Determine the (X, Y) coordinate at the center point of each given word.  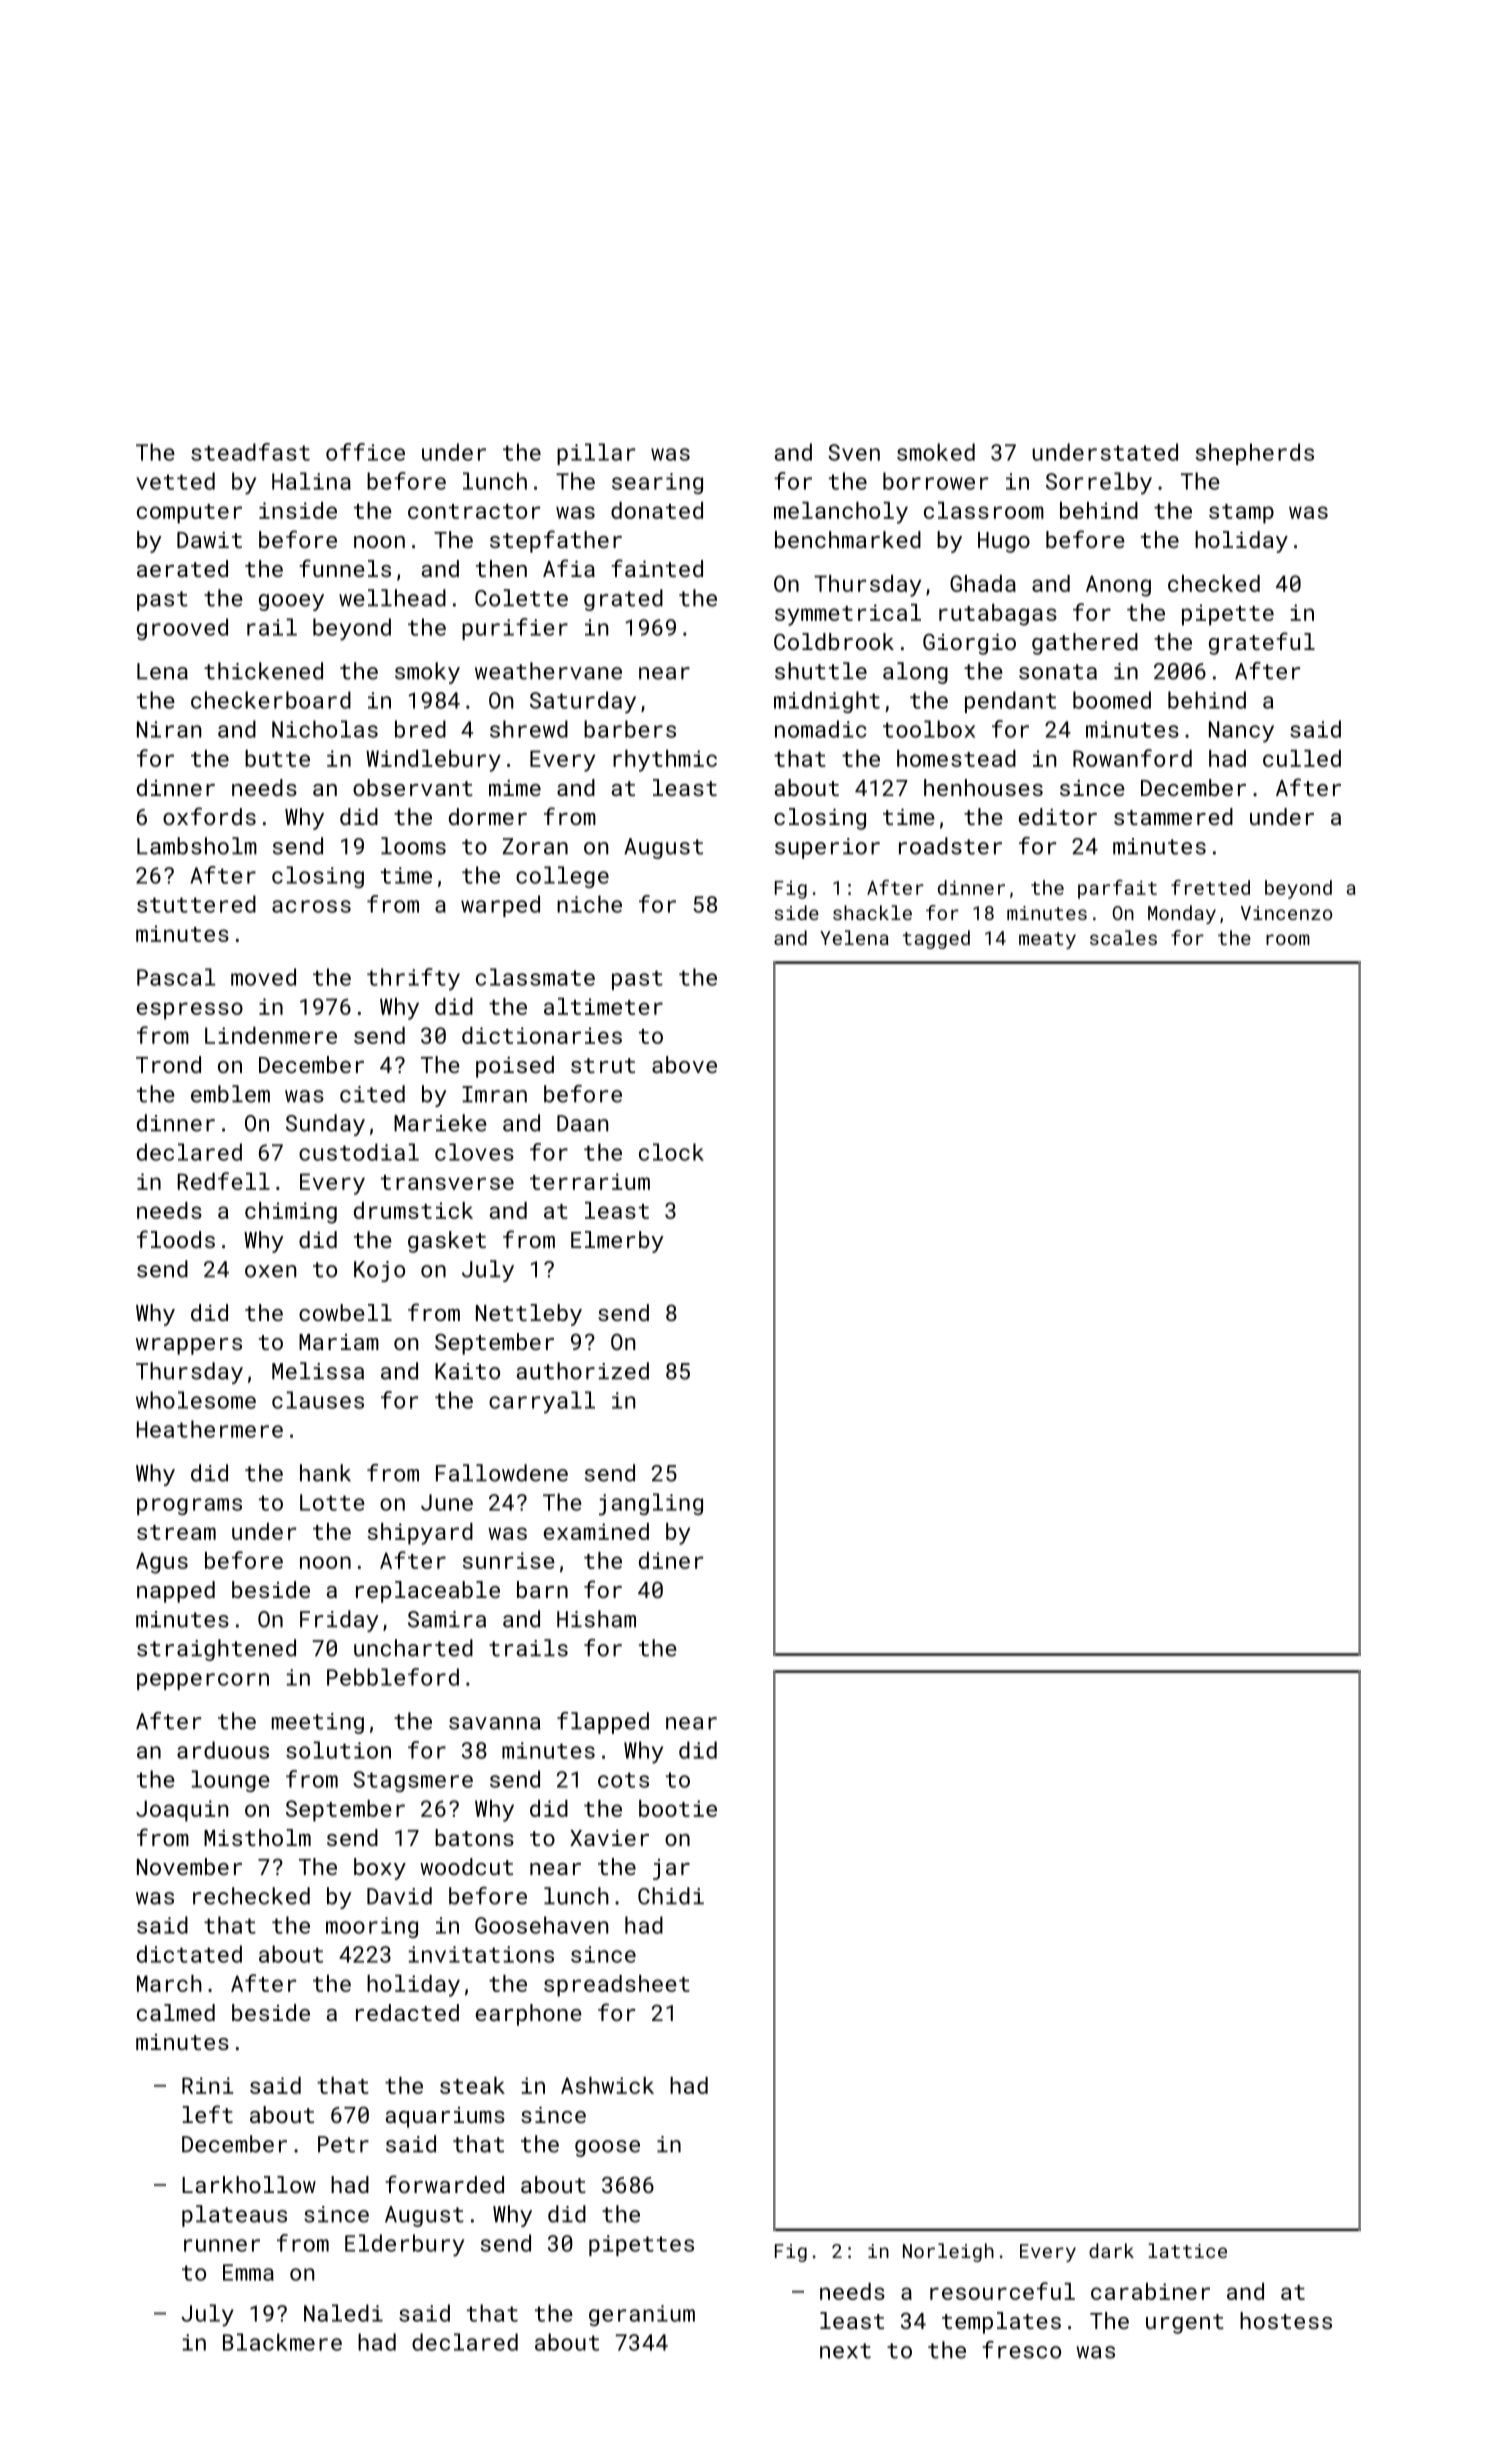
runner (222, 2245)
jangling (651, 1504)
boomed (1112, 700)
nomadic (820, 729)
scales (1123, 937)
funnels (345, 568)
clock (671, 1152)
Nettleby (529, 1315)
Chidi (671, 1896)
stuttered (196, 904)
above (684, 1064)
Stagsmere (413, 1781)
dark (1111, 2250)
